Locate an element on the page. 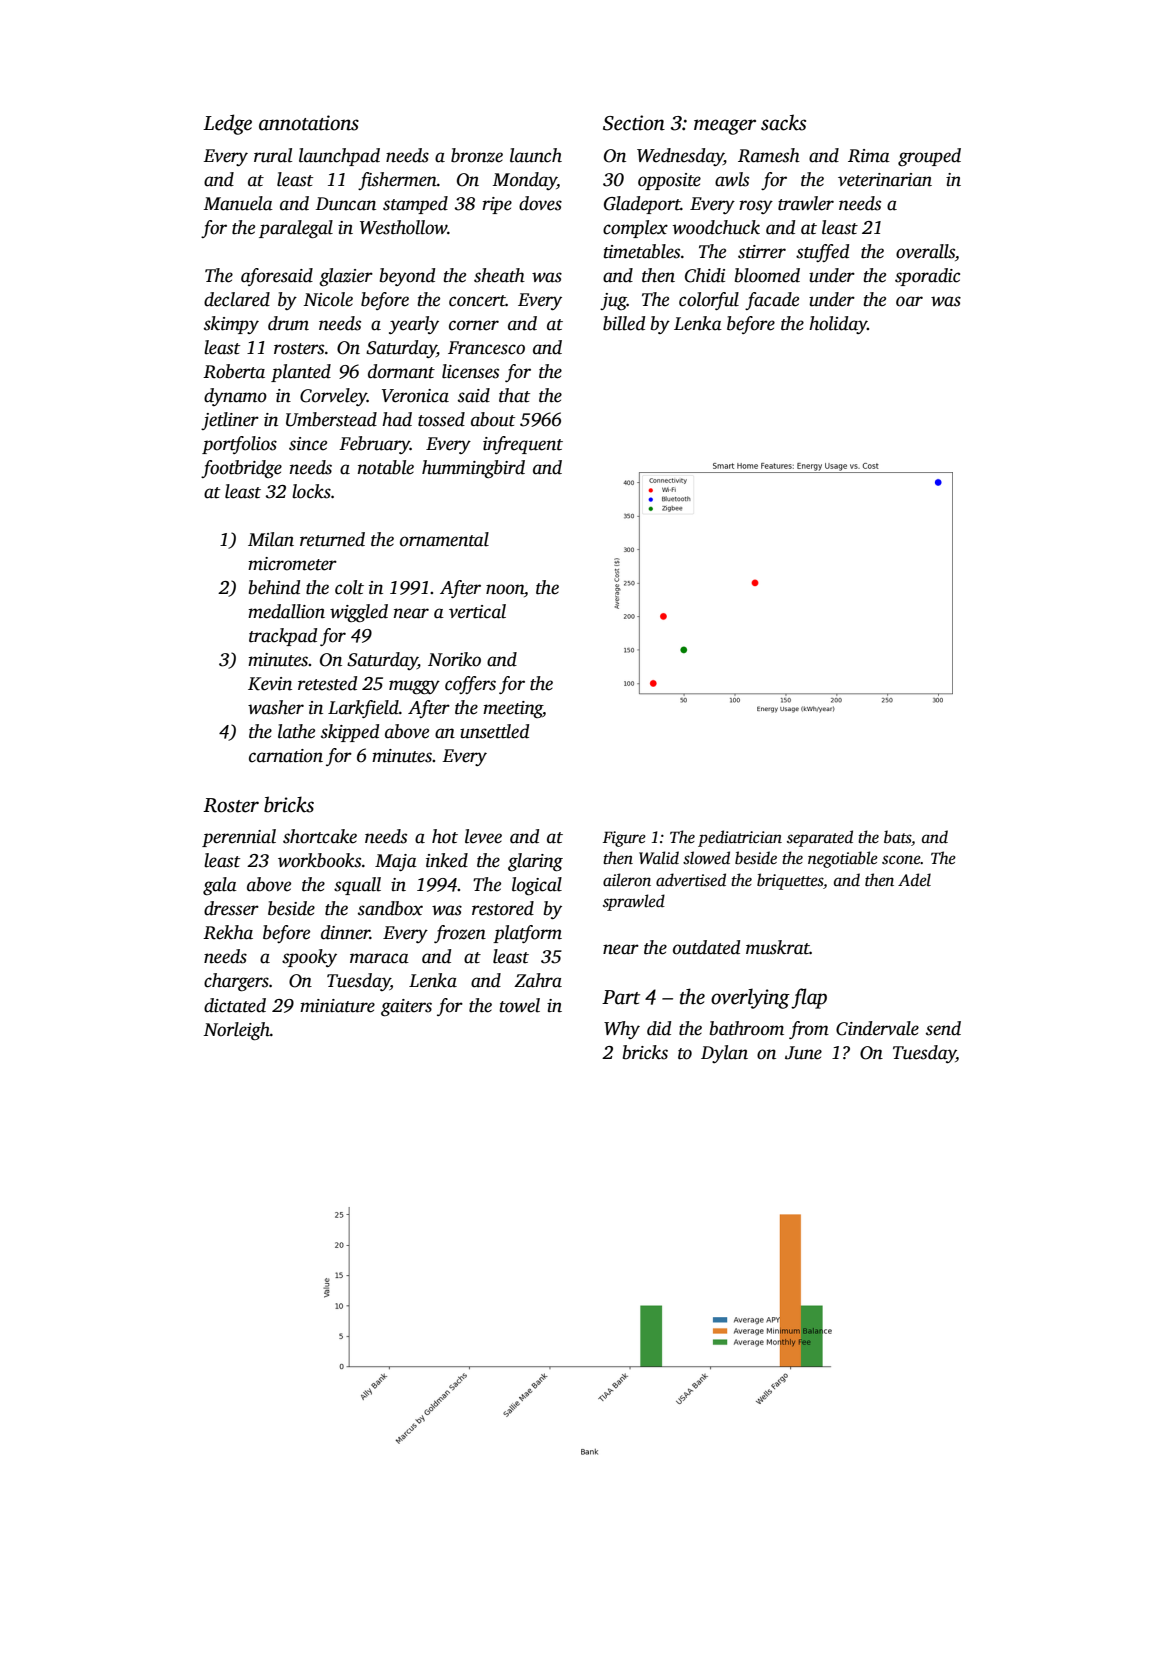 The height and width of the document is (1654, 1165). holiday is located at coordinates (838, 325).
